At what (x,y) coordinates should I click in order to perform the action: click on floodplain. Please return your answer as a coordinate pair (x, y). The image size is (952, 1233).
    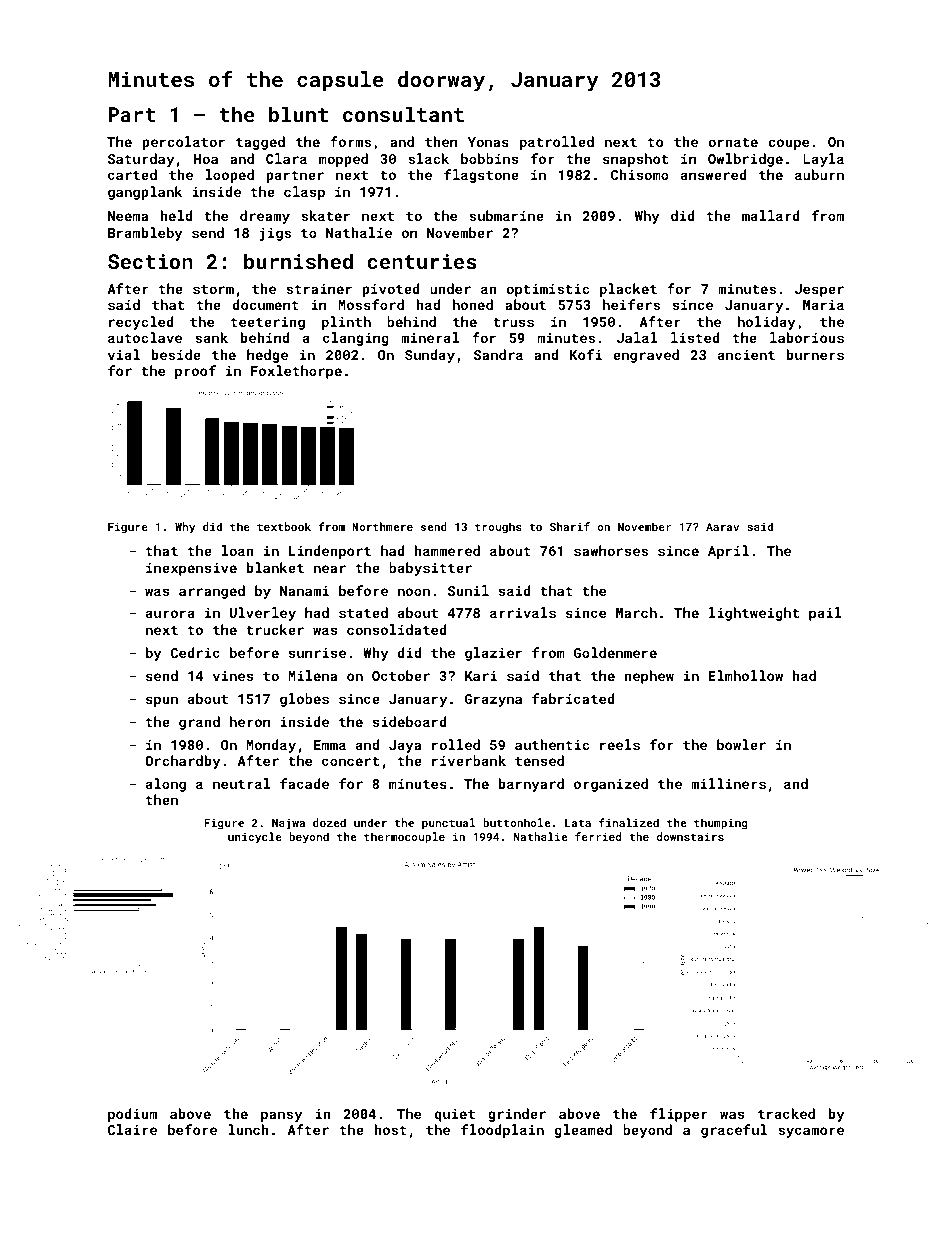
    Looking at the image, I should click on (502, 1131).
